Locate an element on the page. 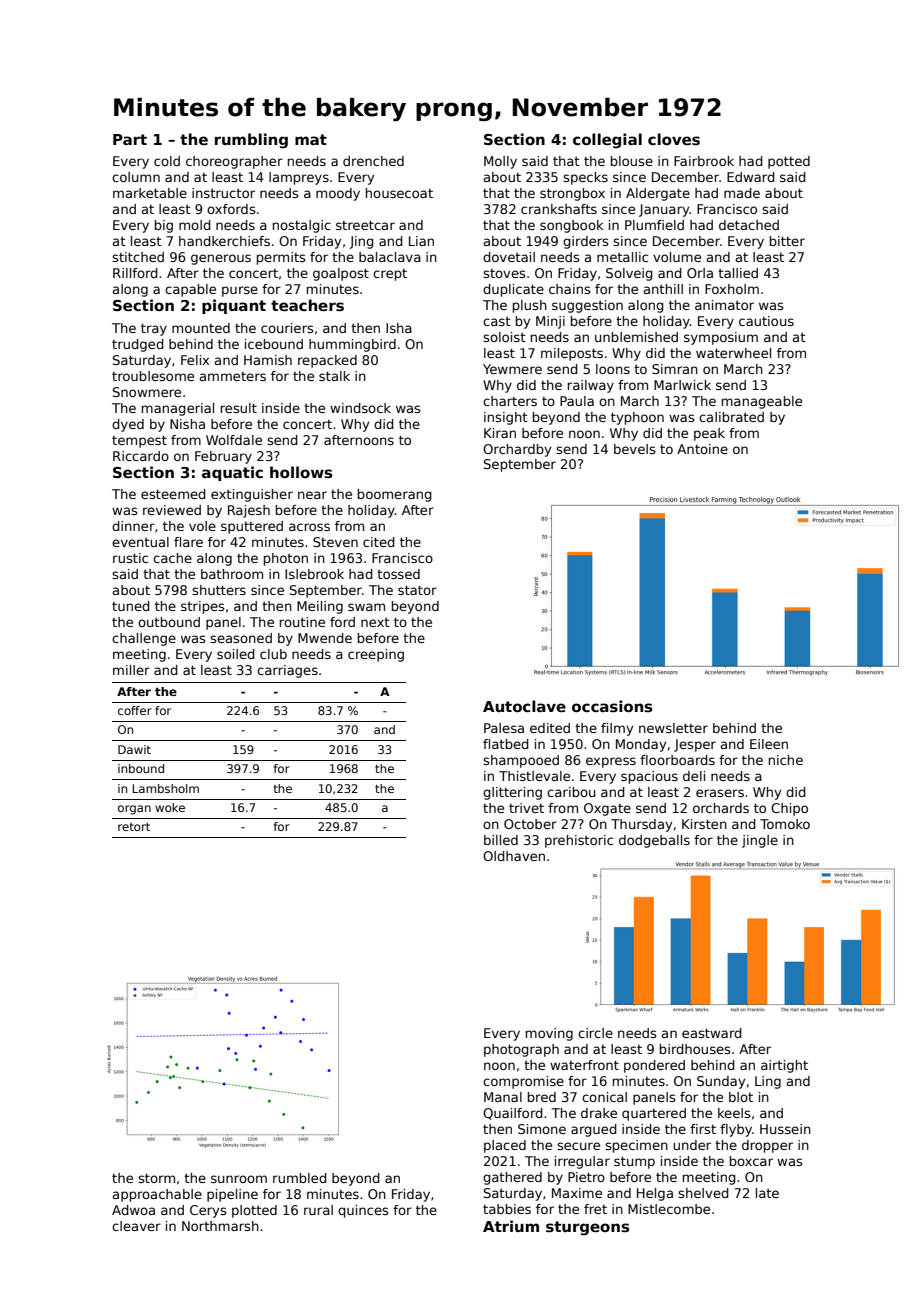 Image resolution: width=924 pixels, height=1308 pixels. prehistoric is located at coordinates (579, 841).
